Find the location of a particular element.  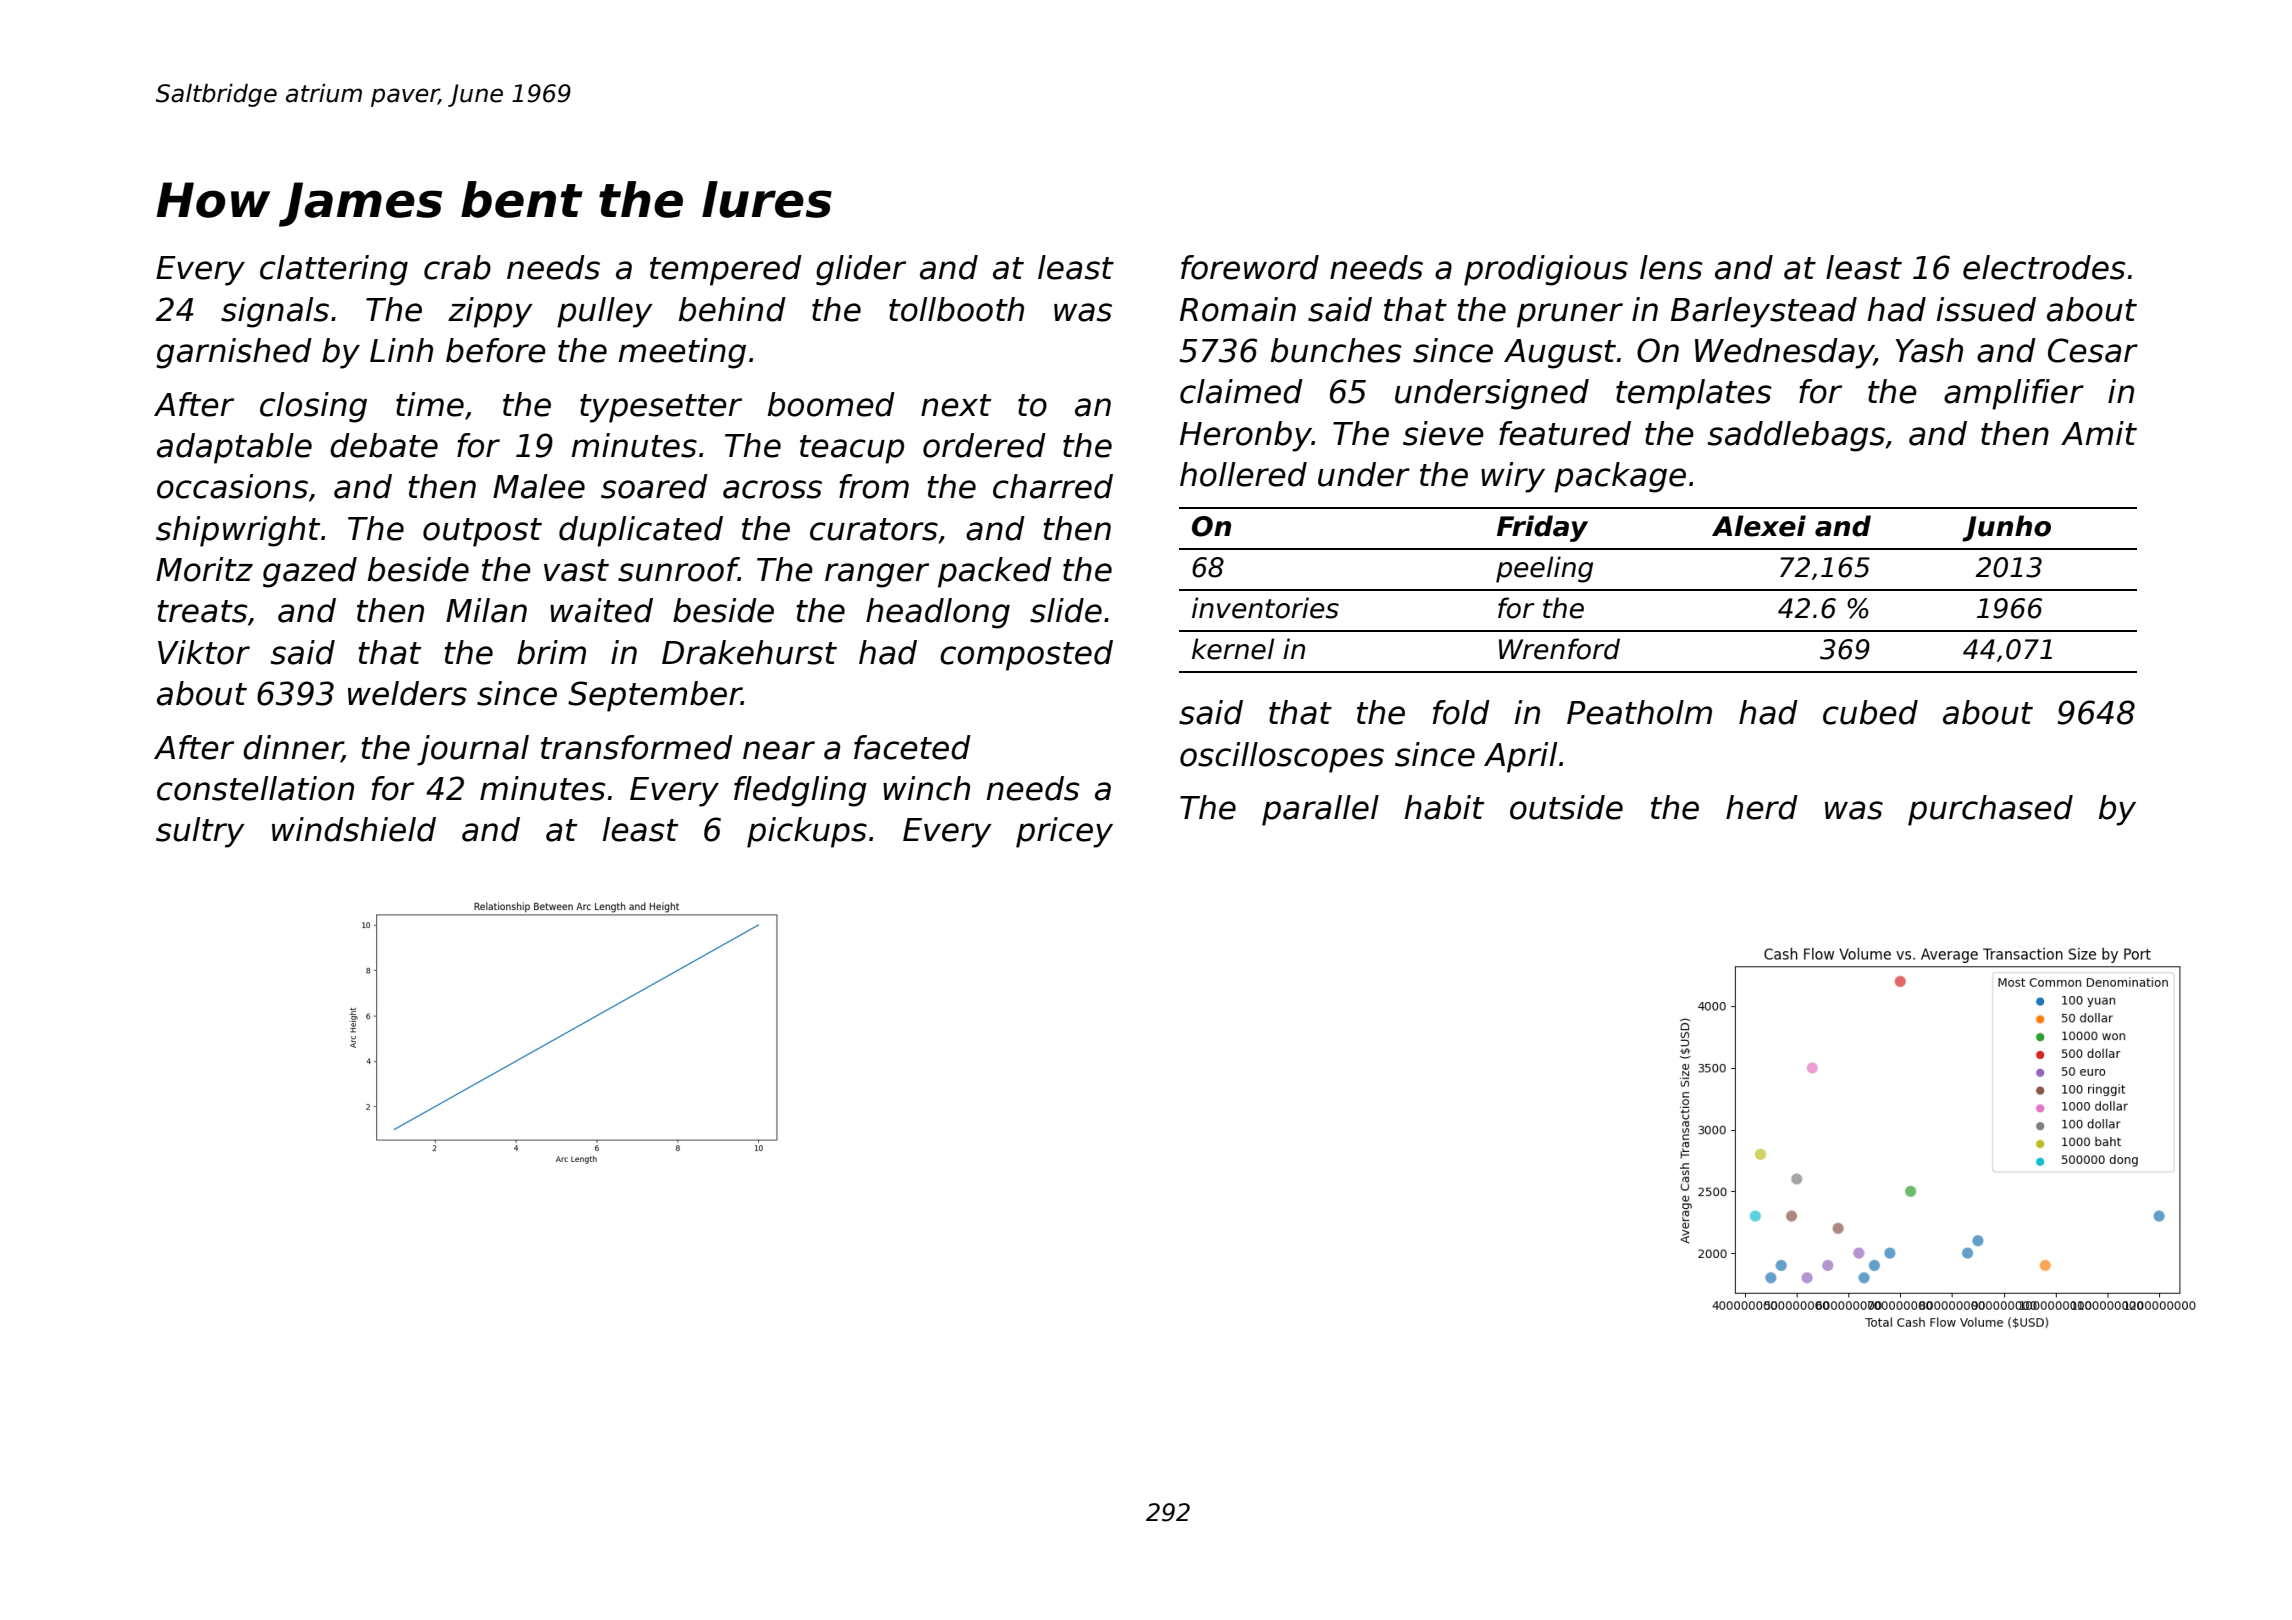

windshield is located at coordinates (354, 829).
